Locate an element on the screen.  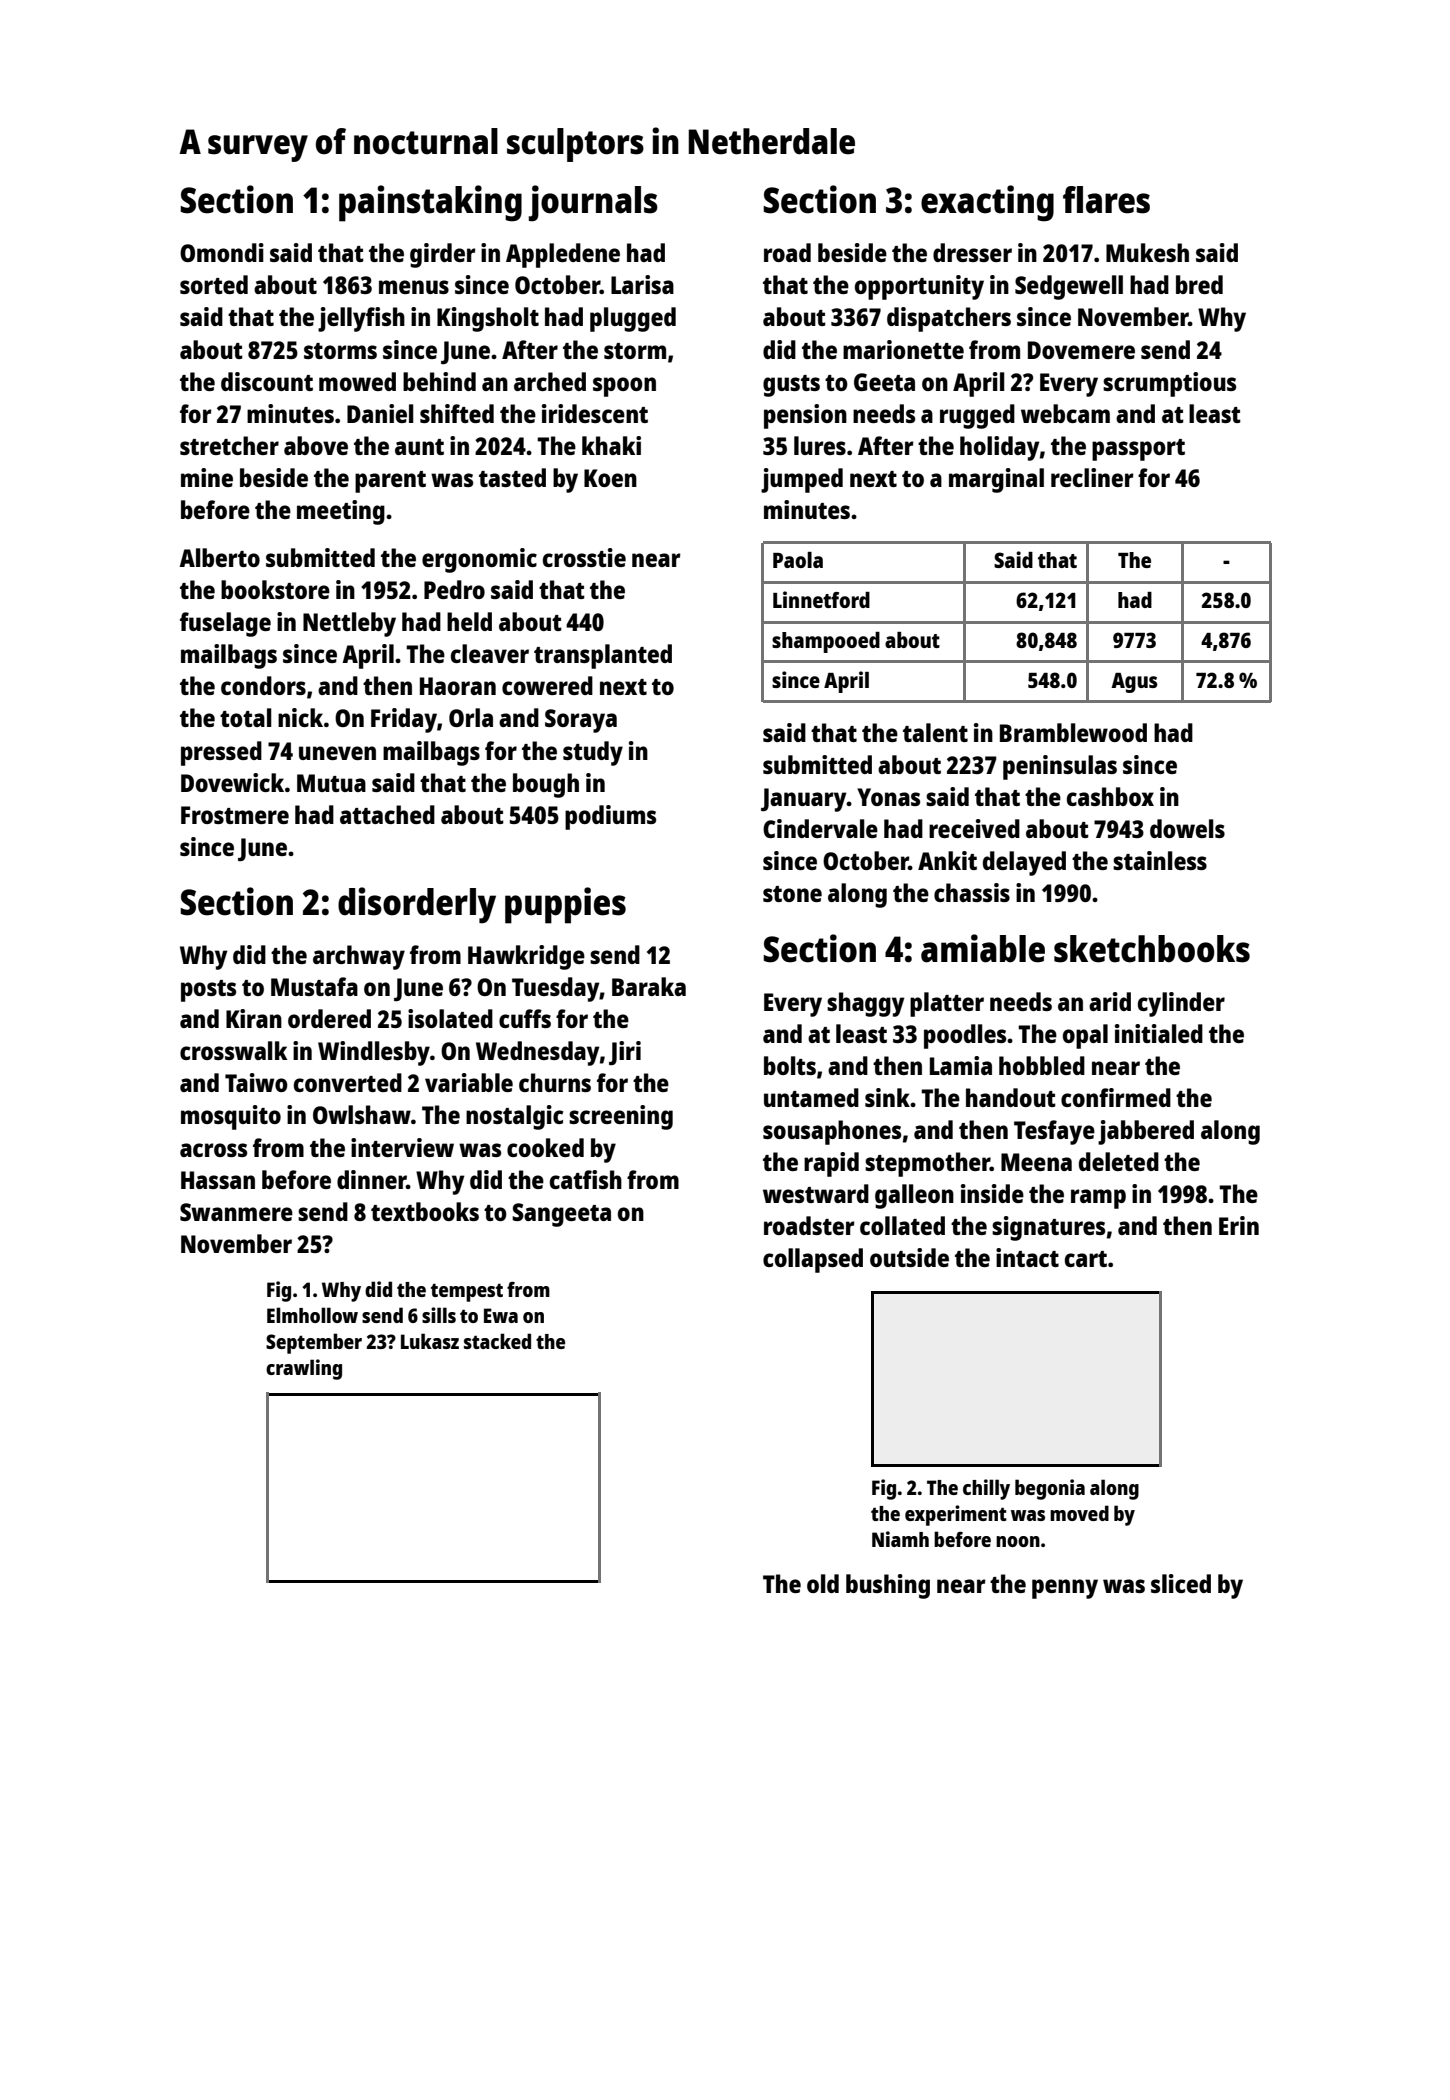
marginal is located at coordinates (996, 480).
